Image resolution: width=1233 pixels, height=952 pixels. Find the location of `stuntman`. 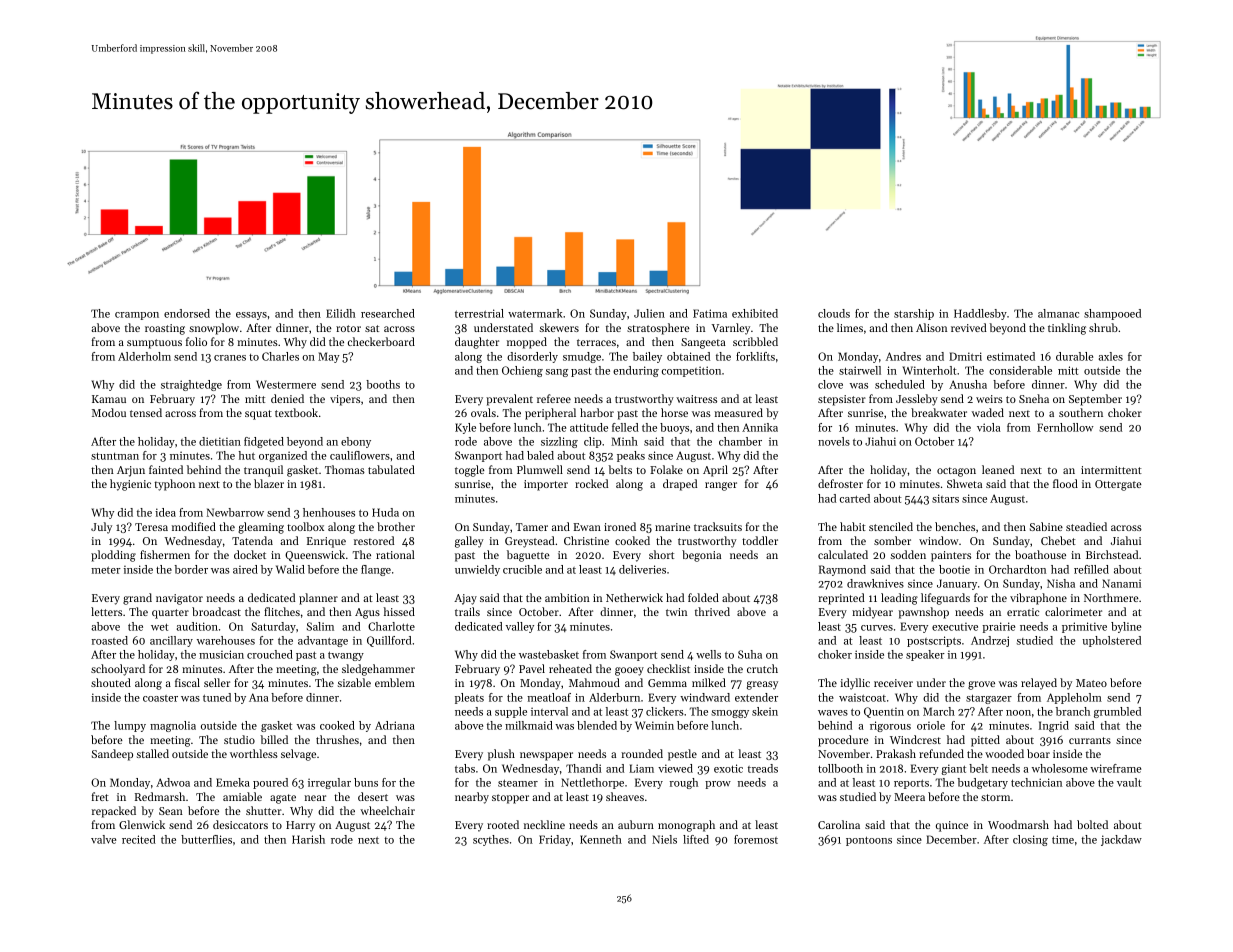

stuntman is located at coordinates (115, 456).
